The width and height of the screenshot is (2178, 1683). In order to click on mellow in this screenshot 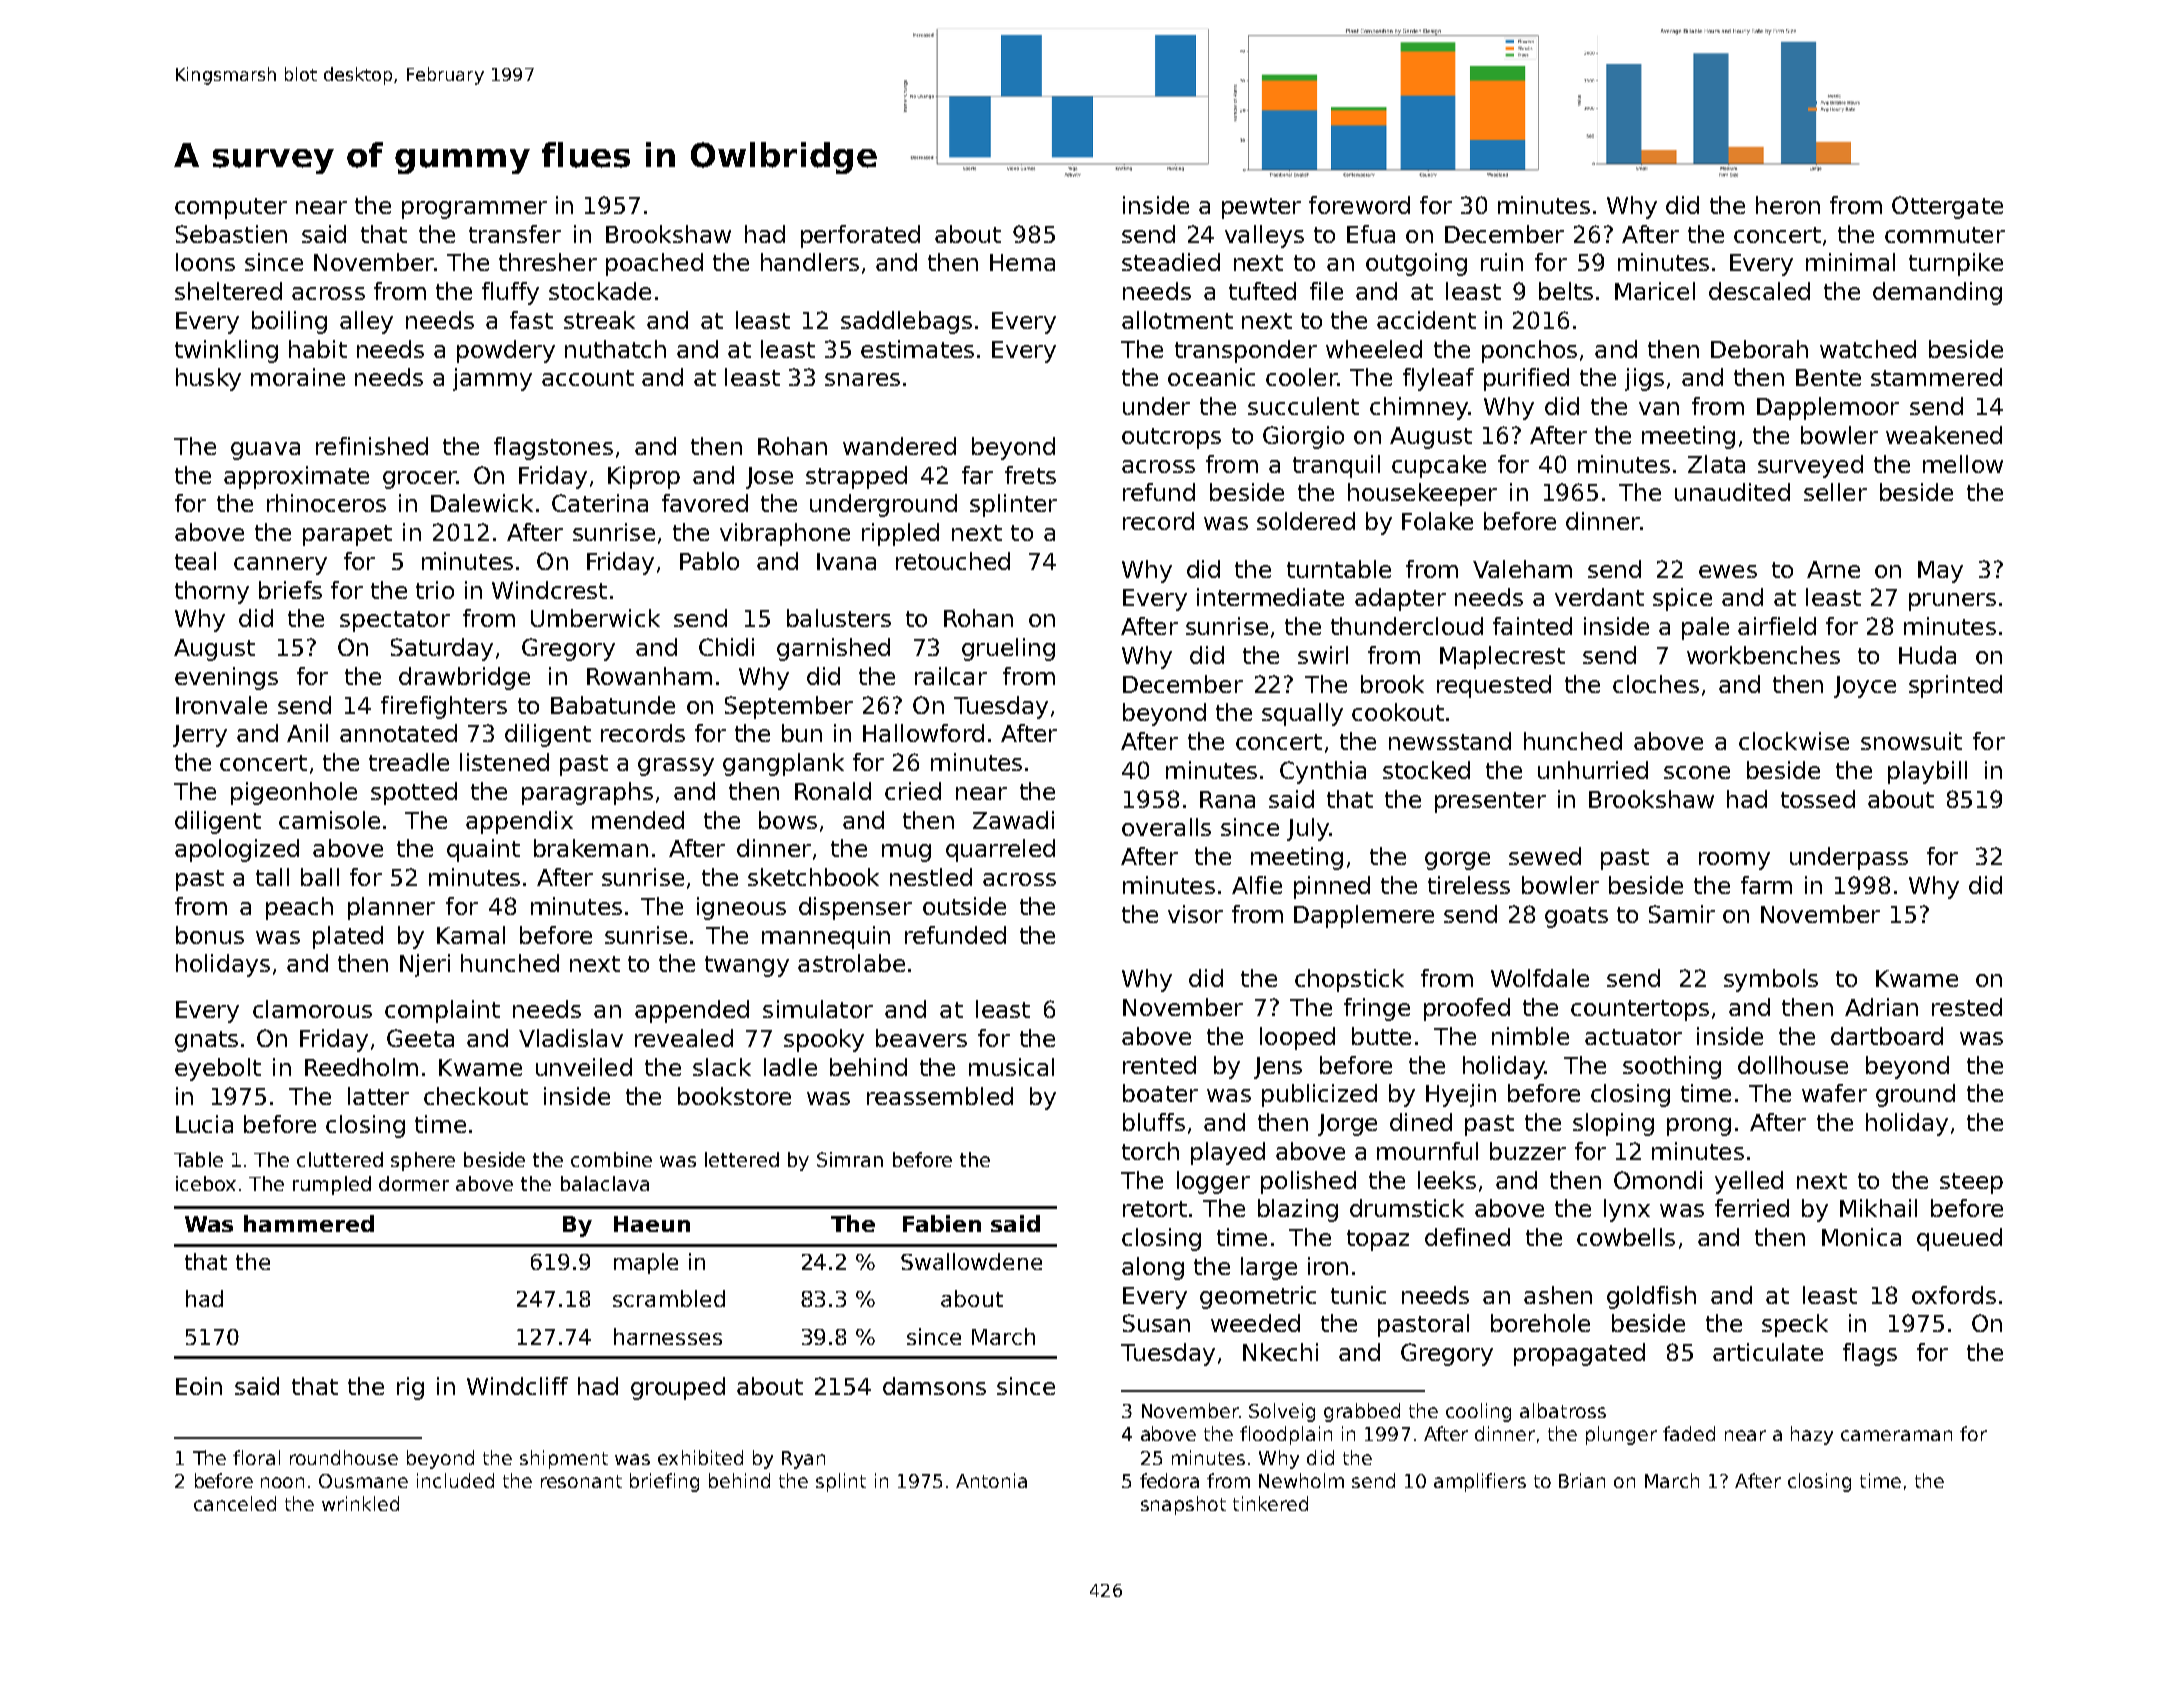, I will do `click(1963, 464)`.
